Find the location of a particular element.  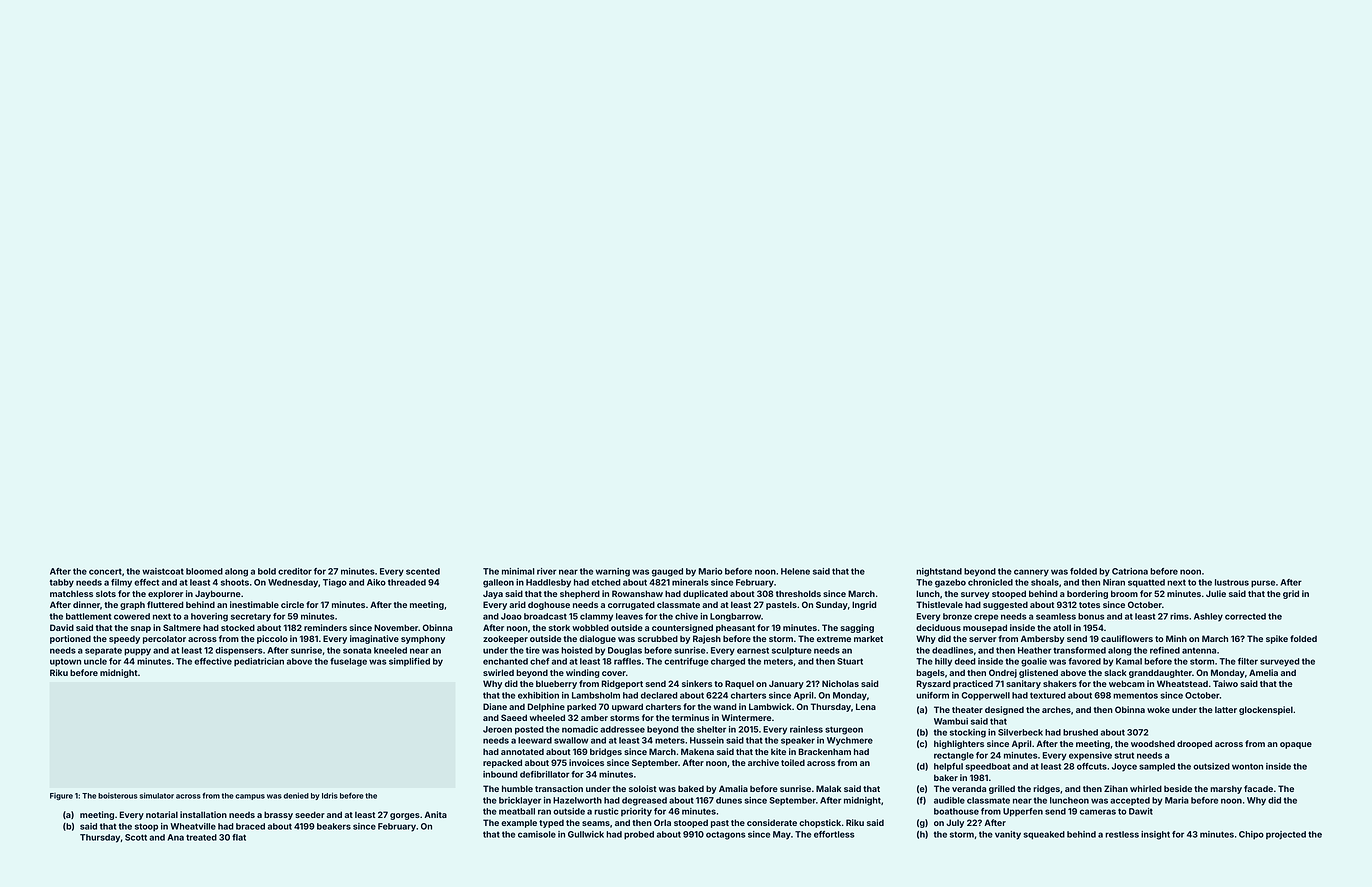

portioned is located at coordinates (70, 639).
